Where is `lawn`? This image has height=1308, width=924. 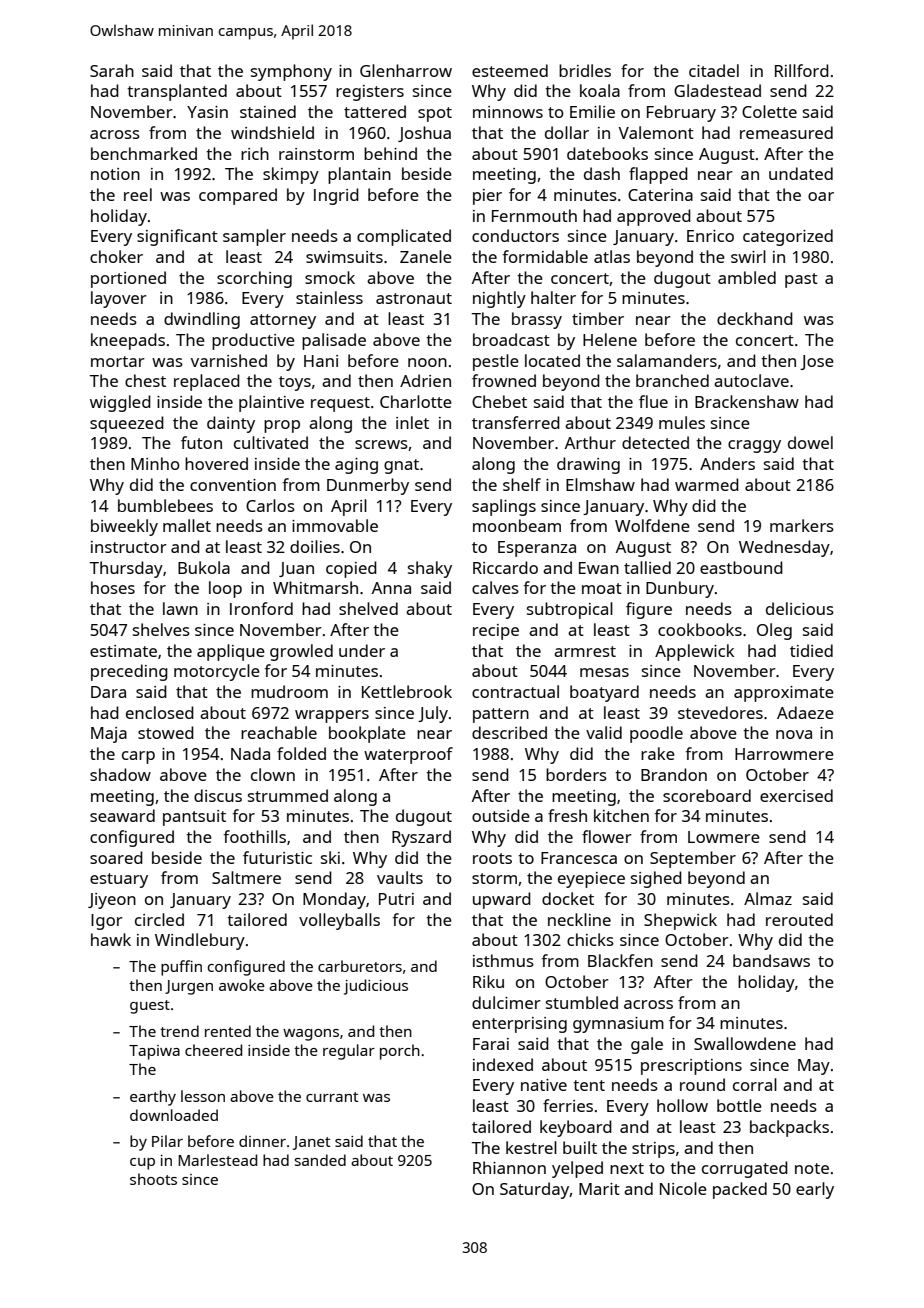
lawn is located at coordinates (180, 608).
